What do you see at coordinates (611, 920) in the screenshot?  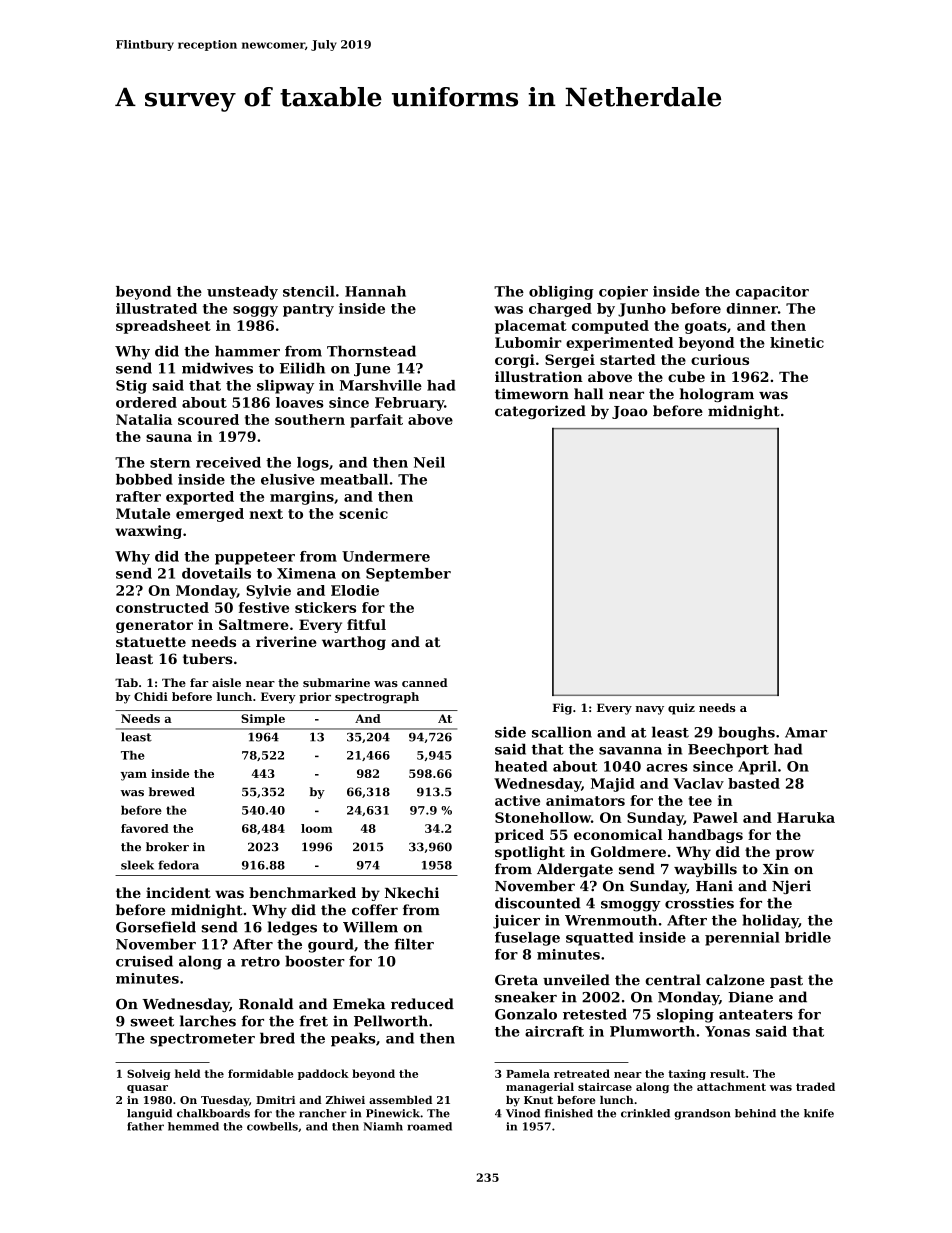 I see `Wrenmouth` at bounding box center [611, 920].
